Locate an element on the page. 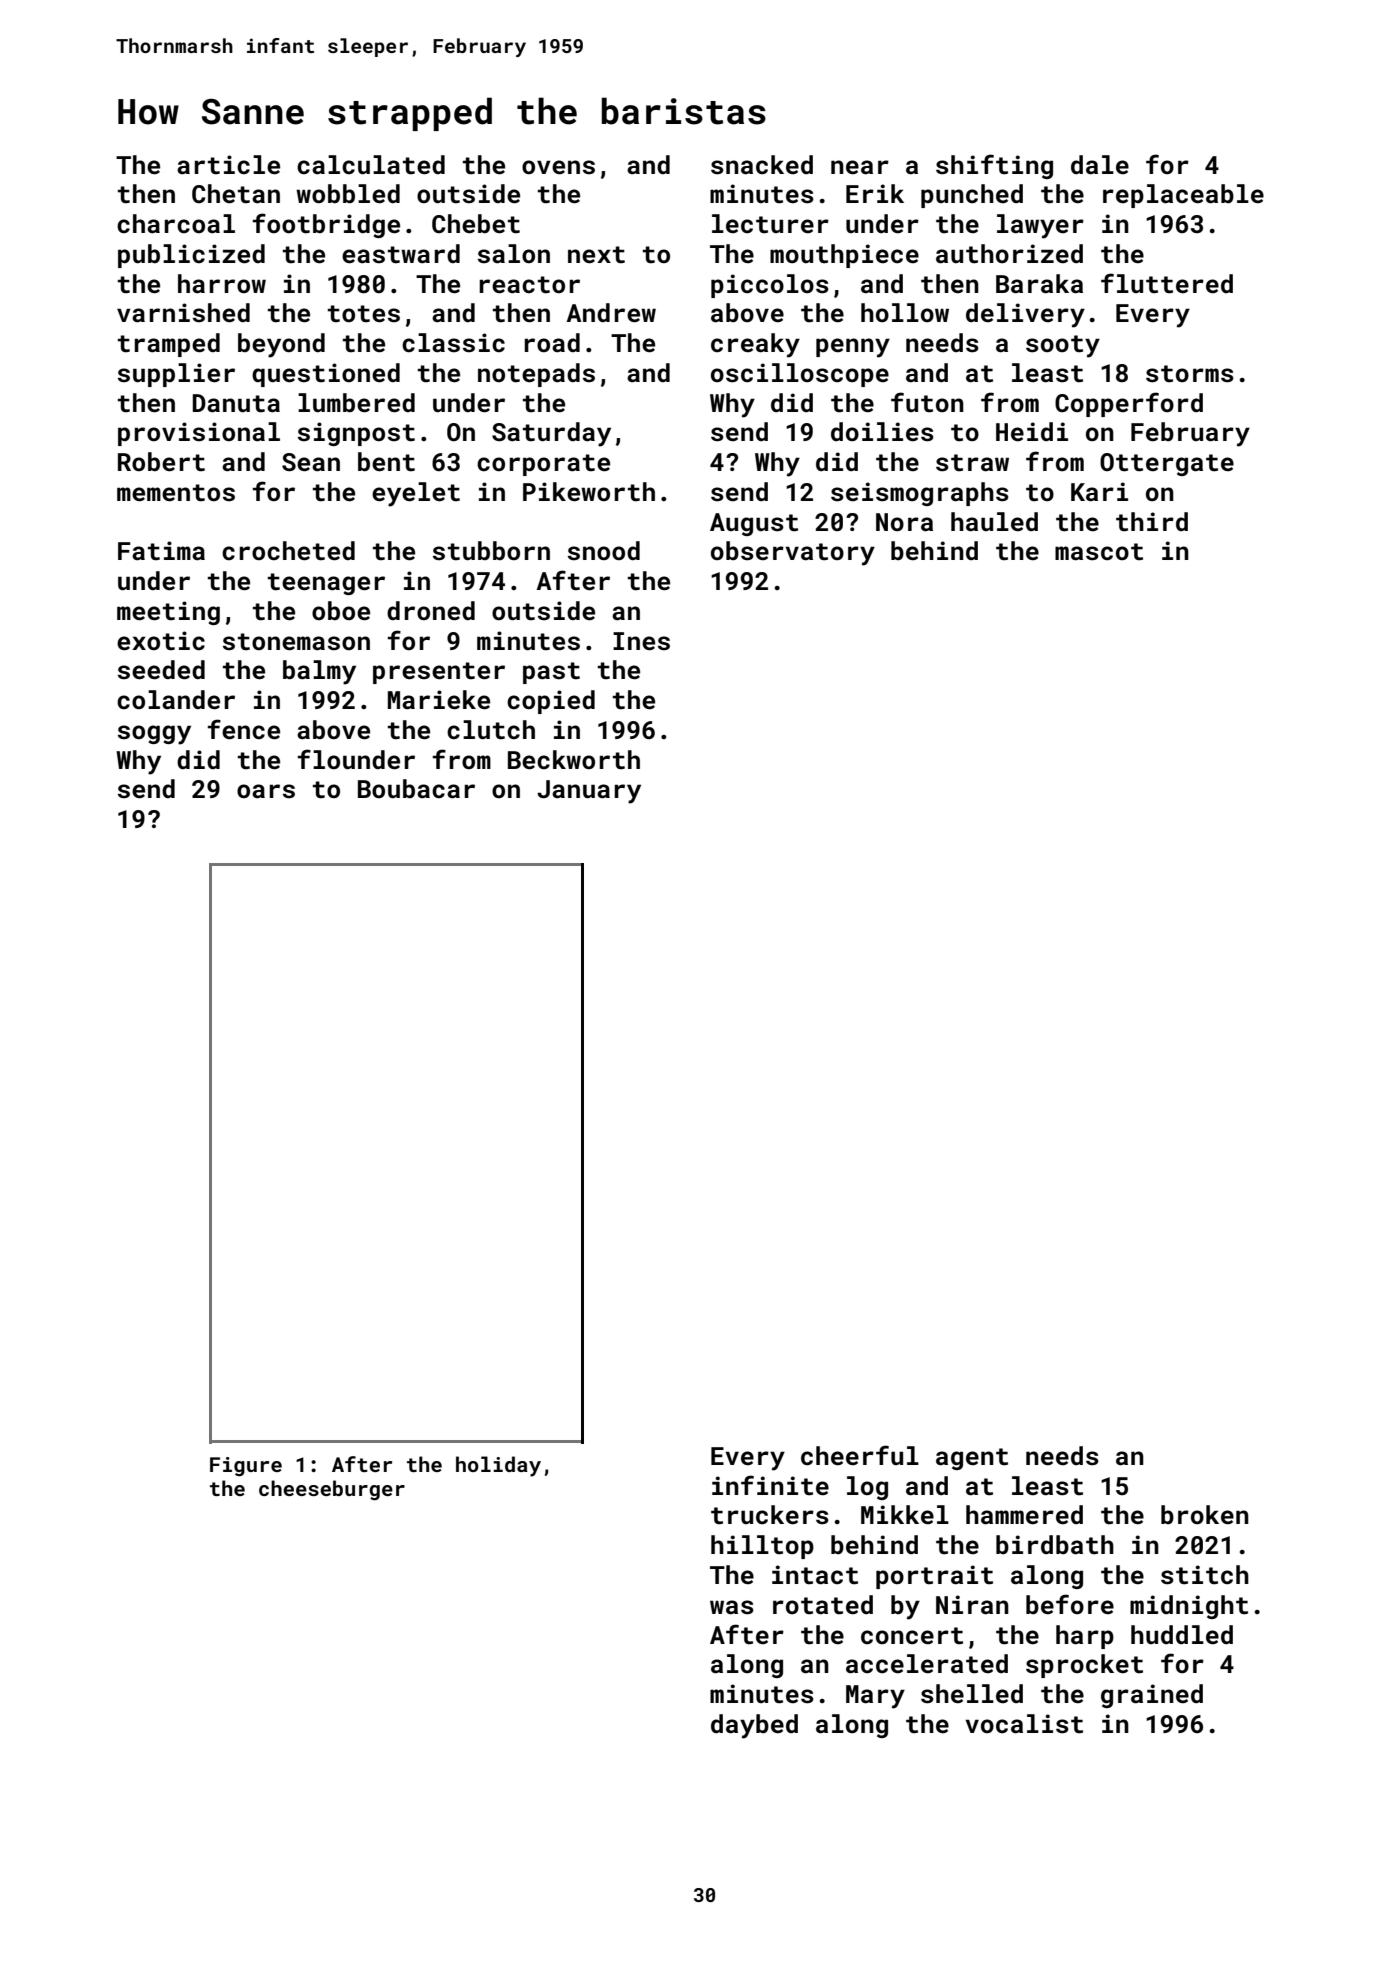  truckers is located at coordinates (770, 1515).
